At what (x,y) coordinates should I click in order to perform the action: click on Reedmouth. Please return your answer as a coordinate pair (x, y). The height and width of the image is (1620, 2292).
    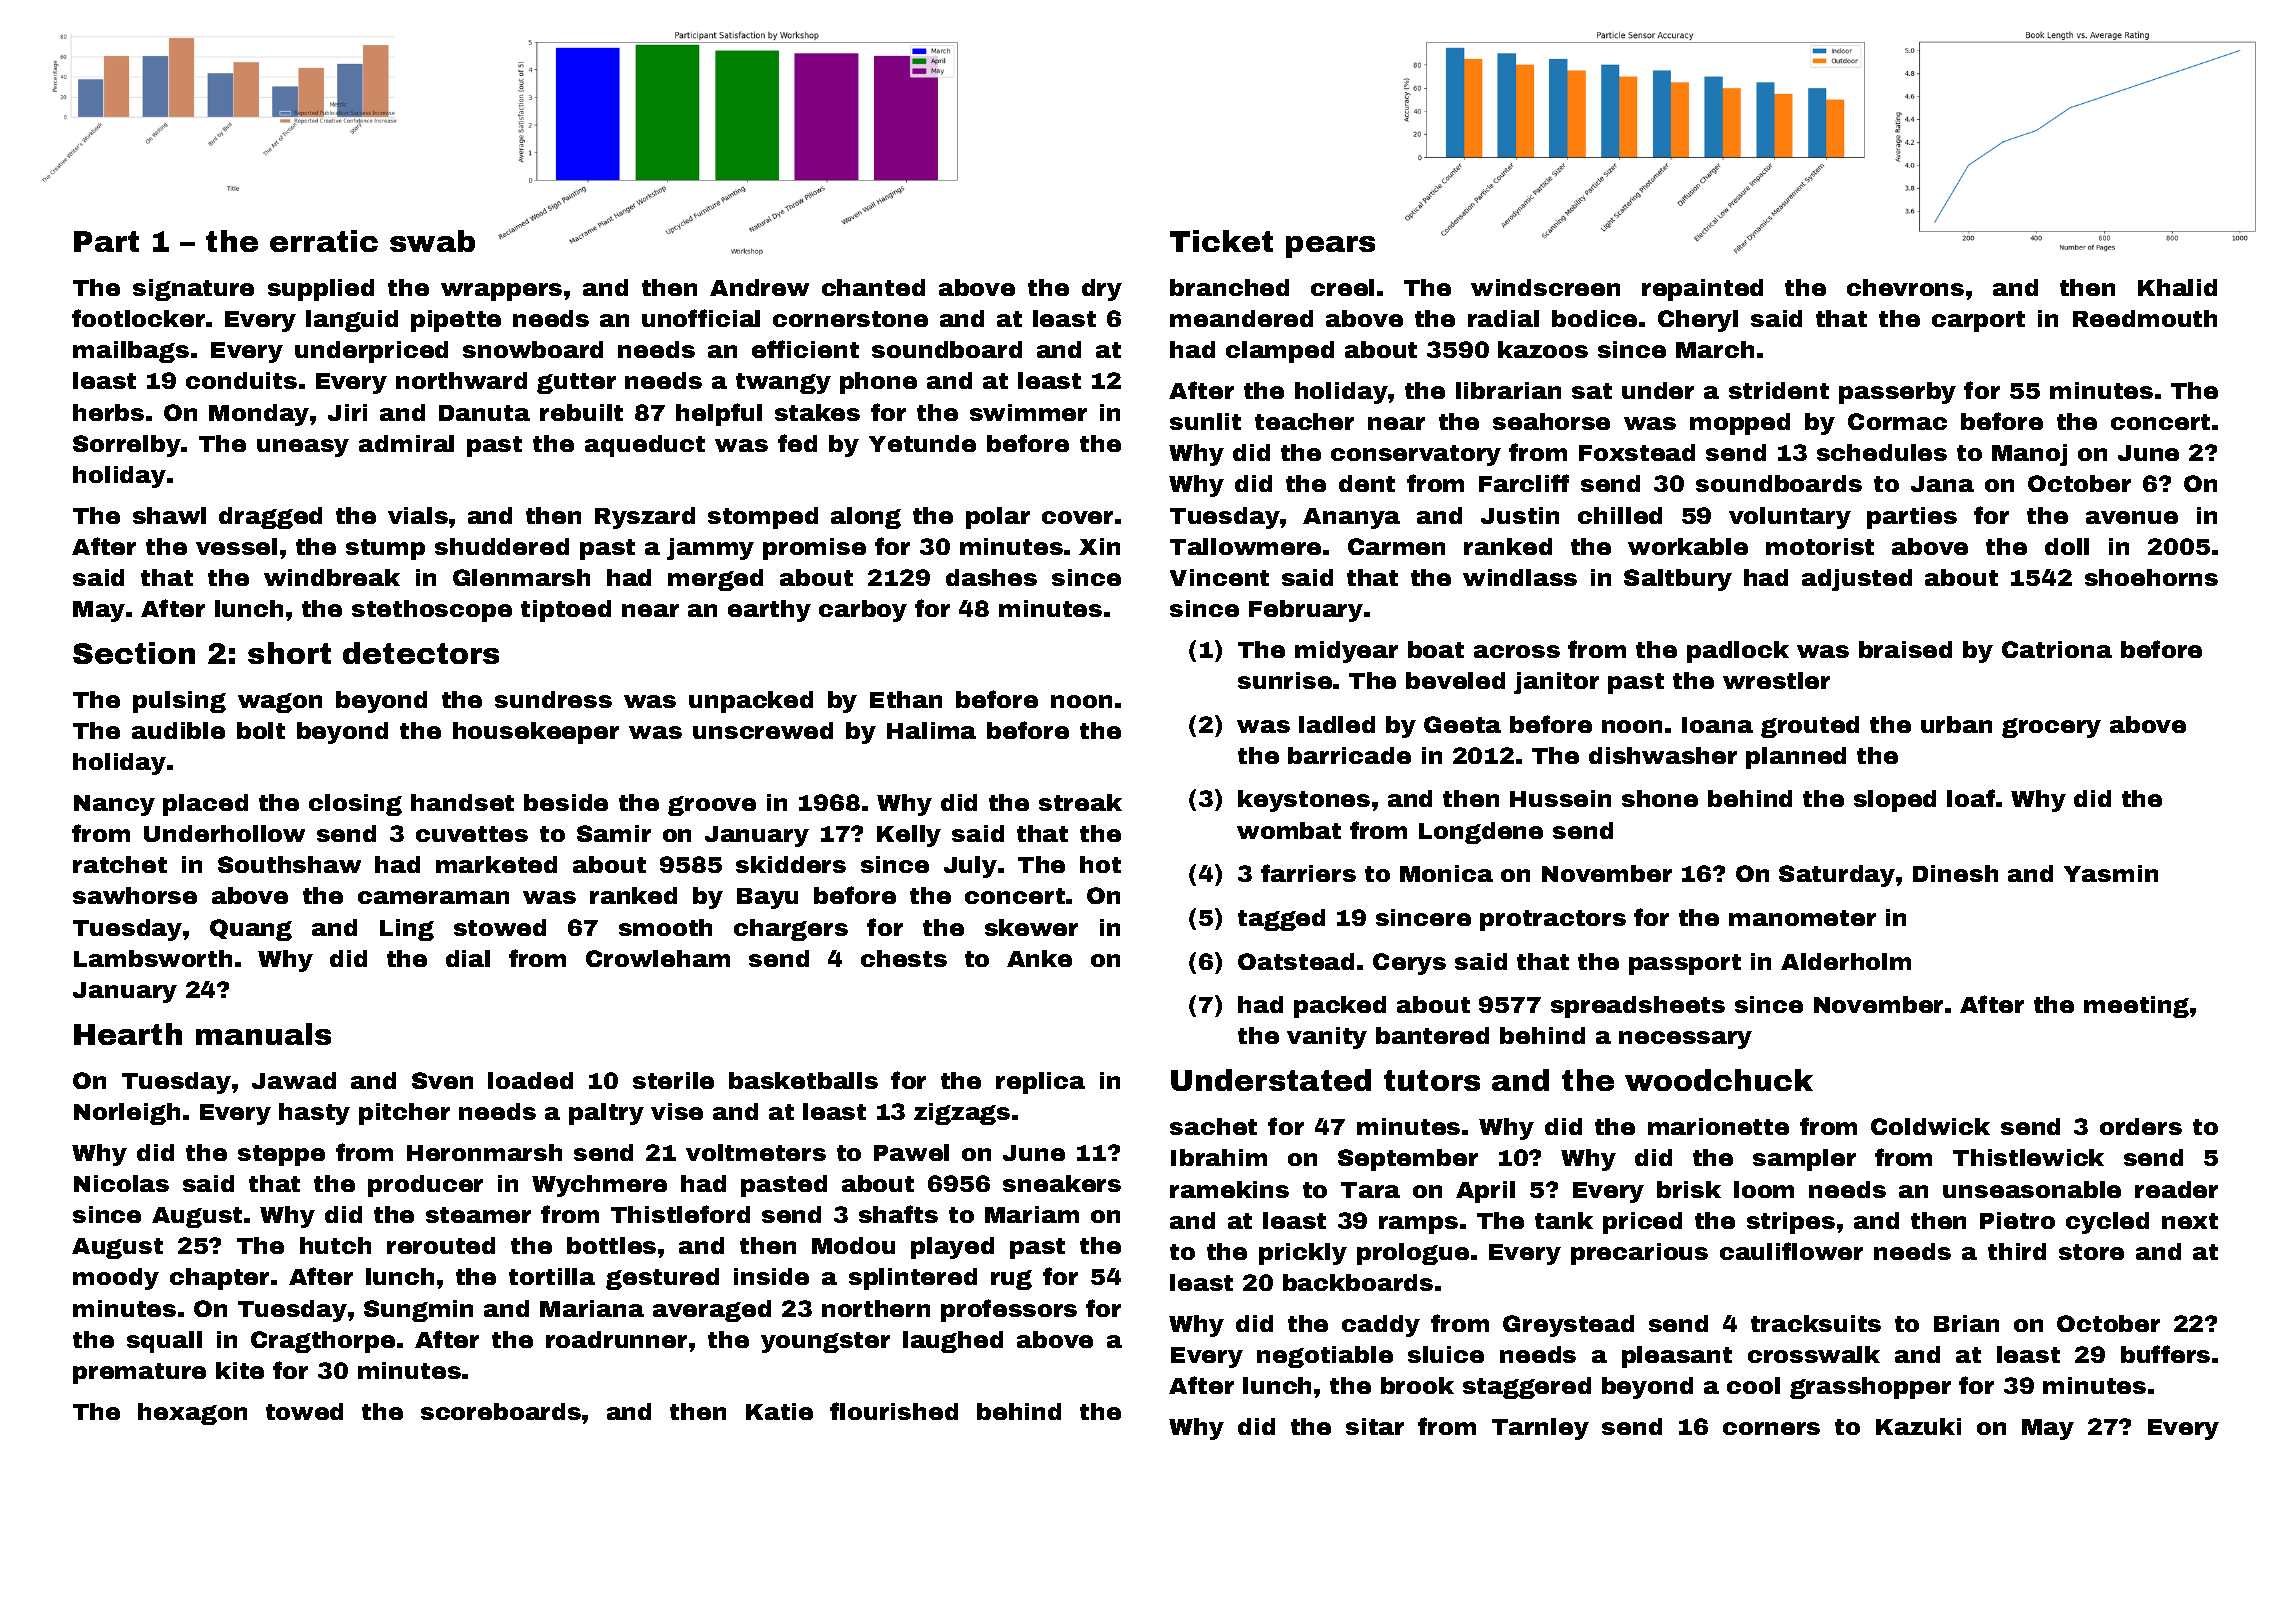
    Looking at the image, I should click on (2145, 318).
